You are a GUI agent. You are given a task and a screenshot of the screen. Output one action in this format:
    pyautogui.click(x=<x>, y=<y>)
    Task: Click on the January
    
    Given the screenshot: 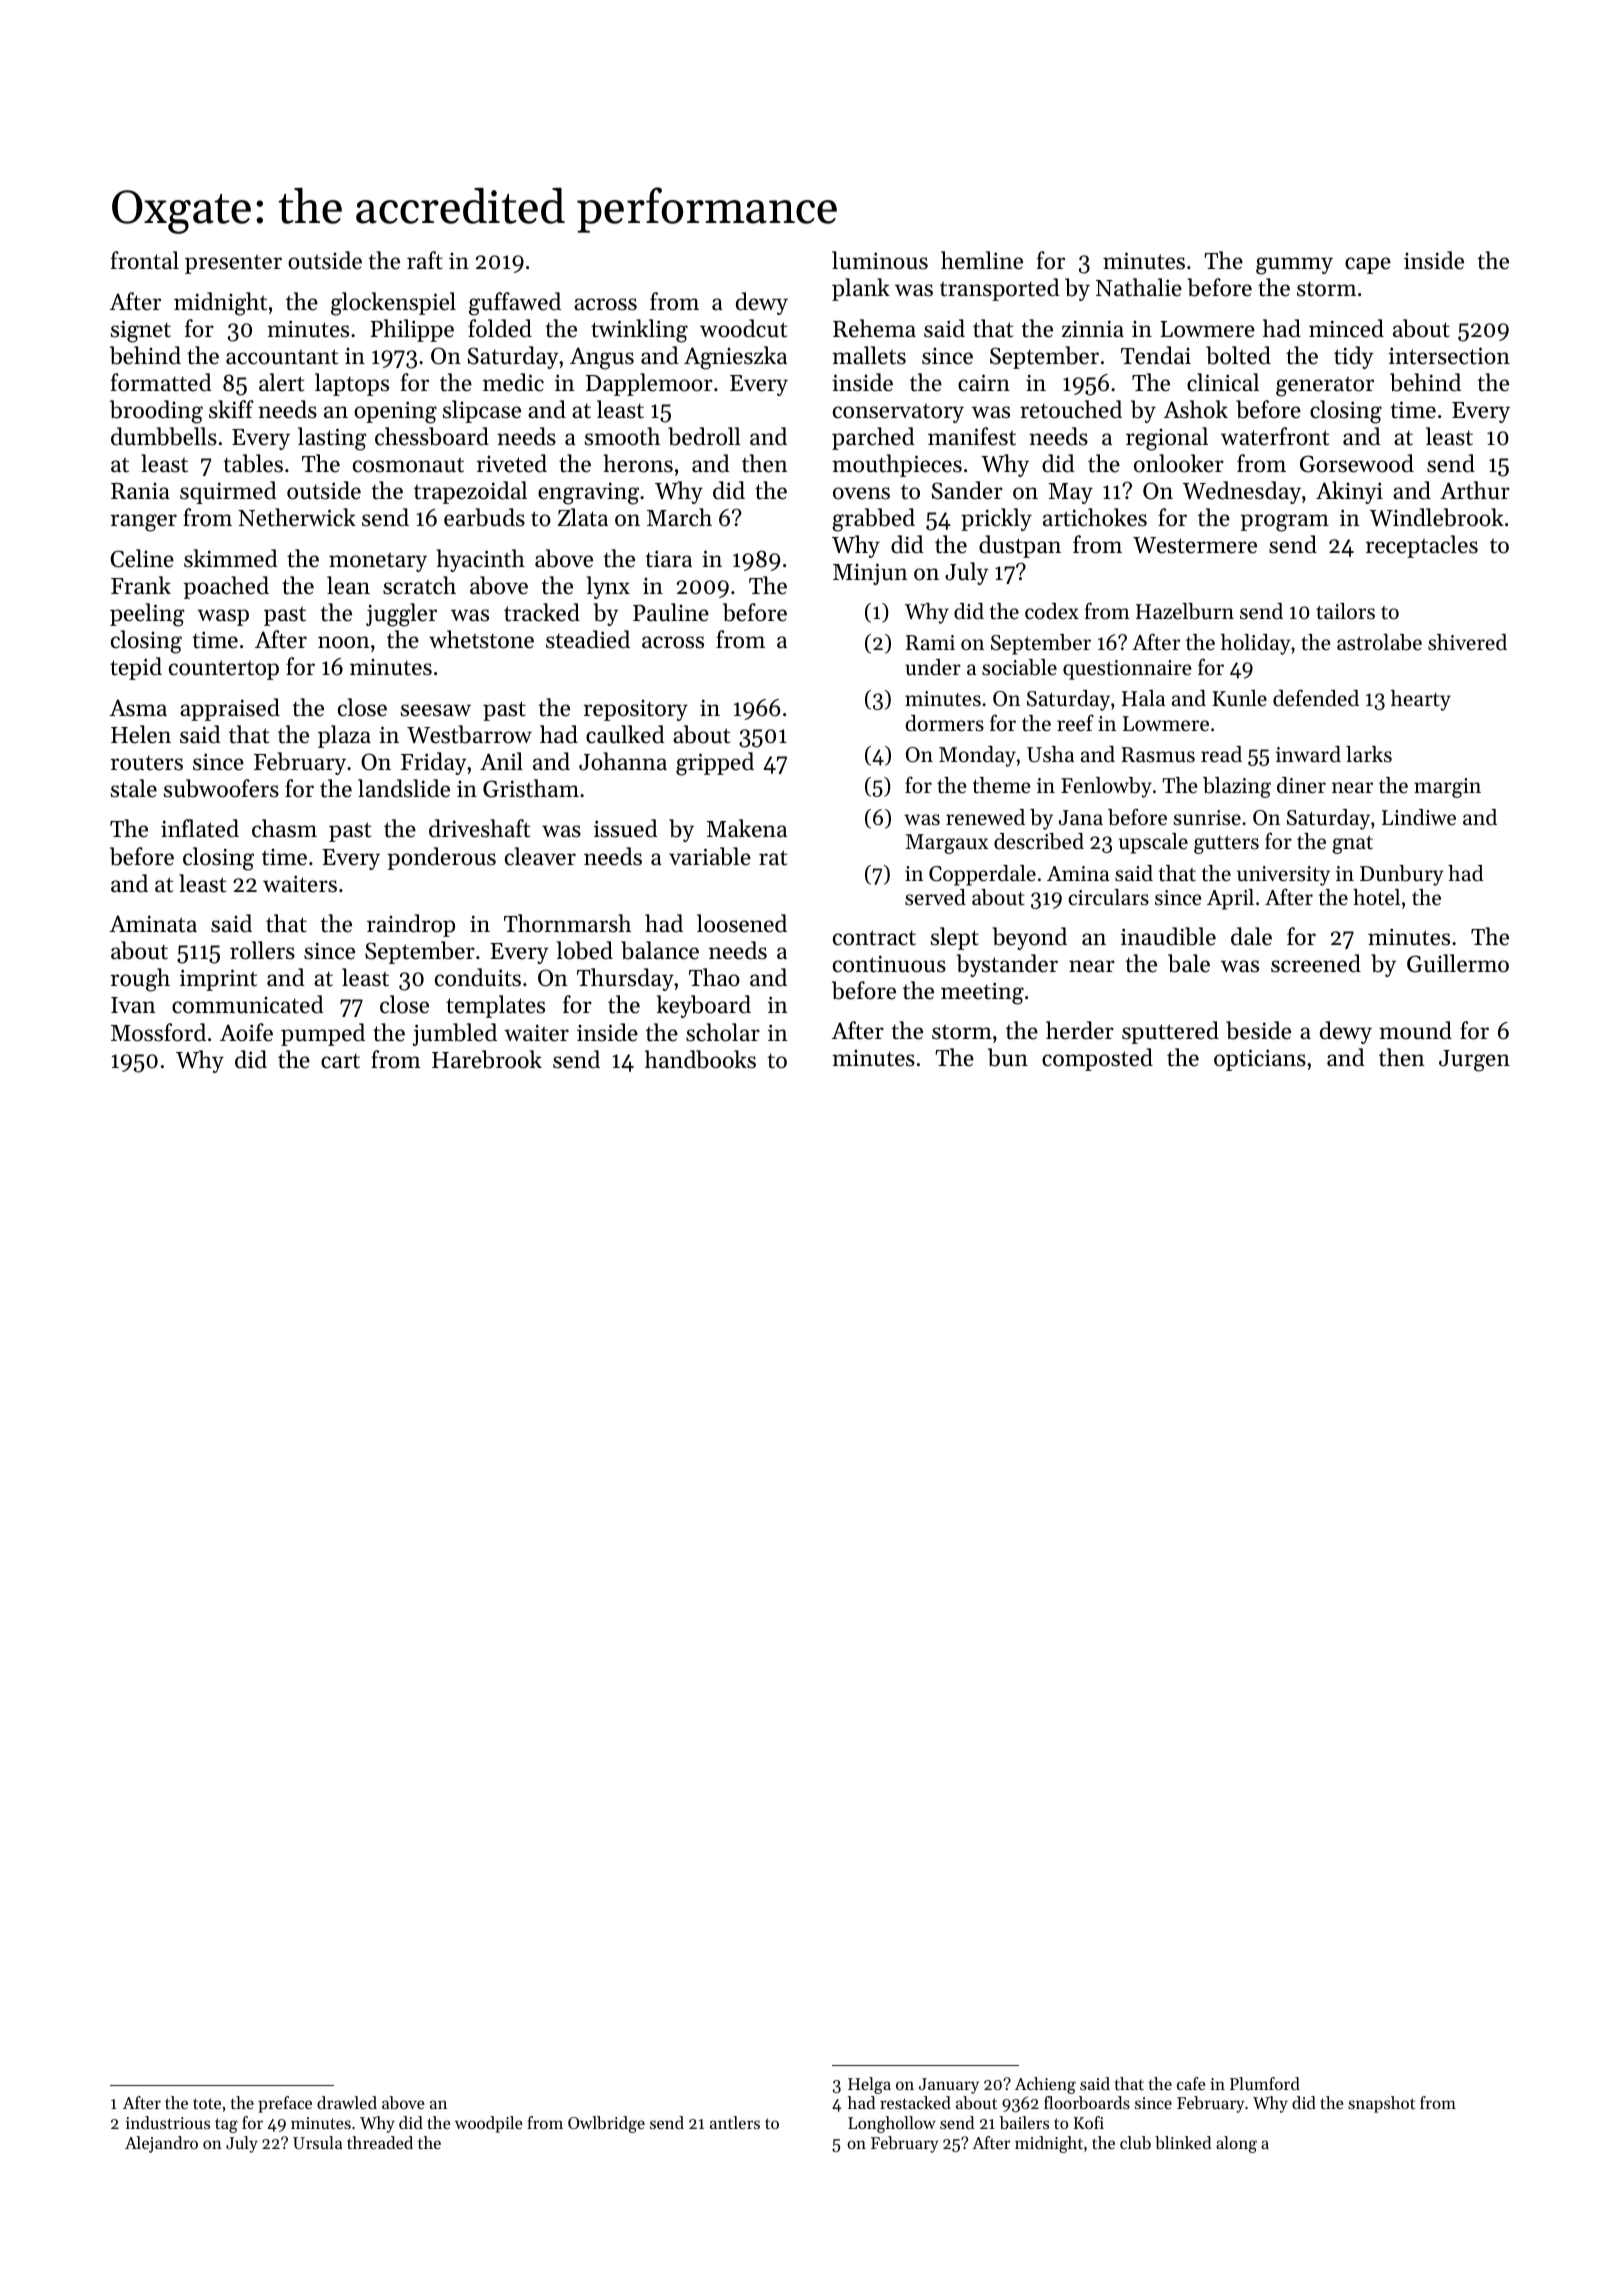 What is the action you would take?
    pyautogui.click(x=949, y=2086)
